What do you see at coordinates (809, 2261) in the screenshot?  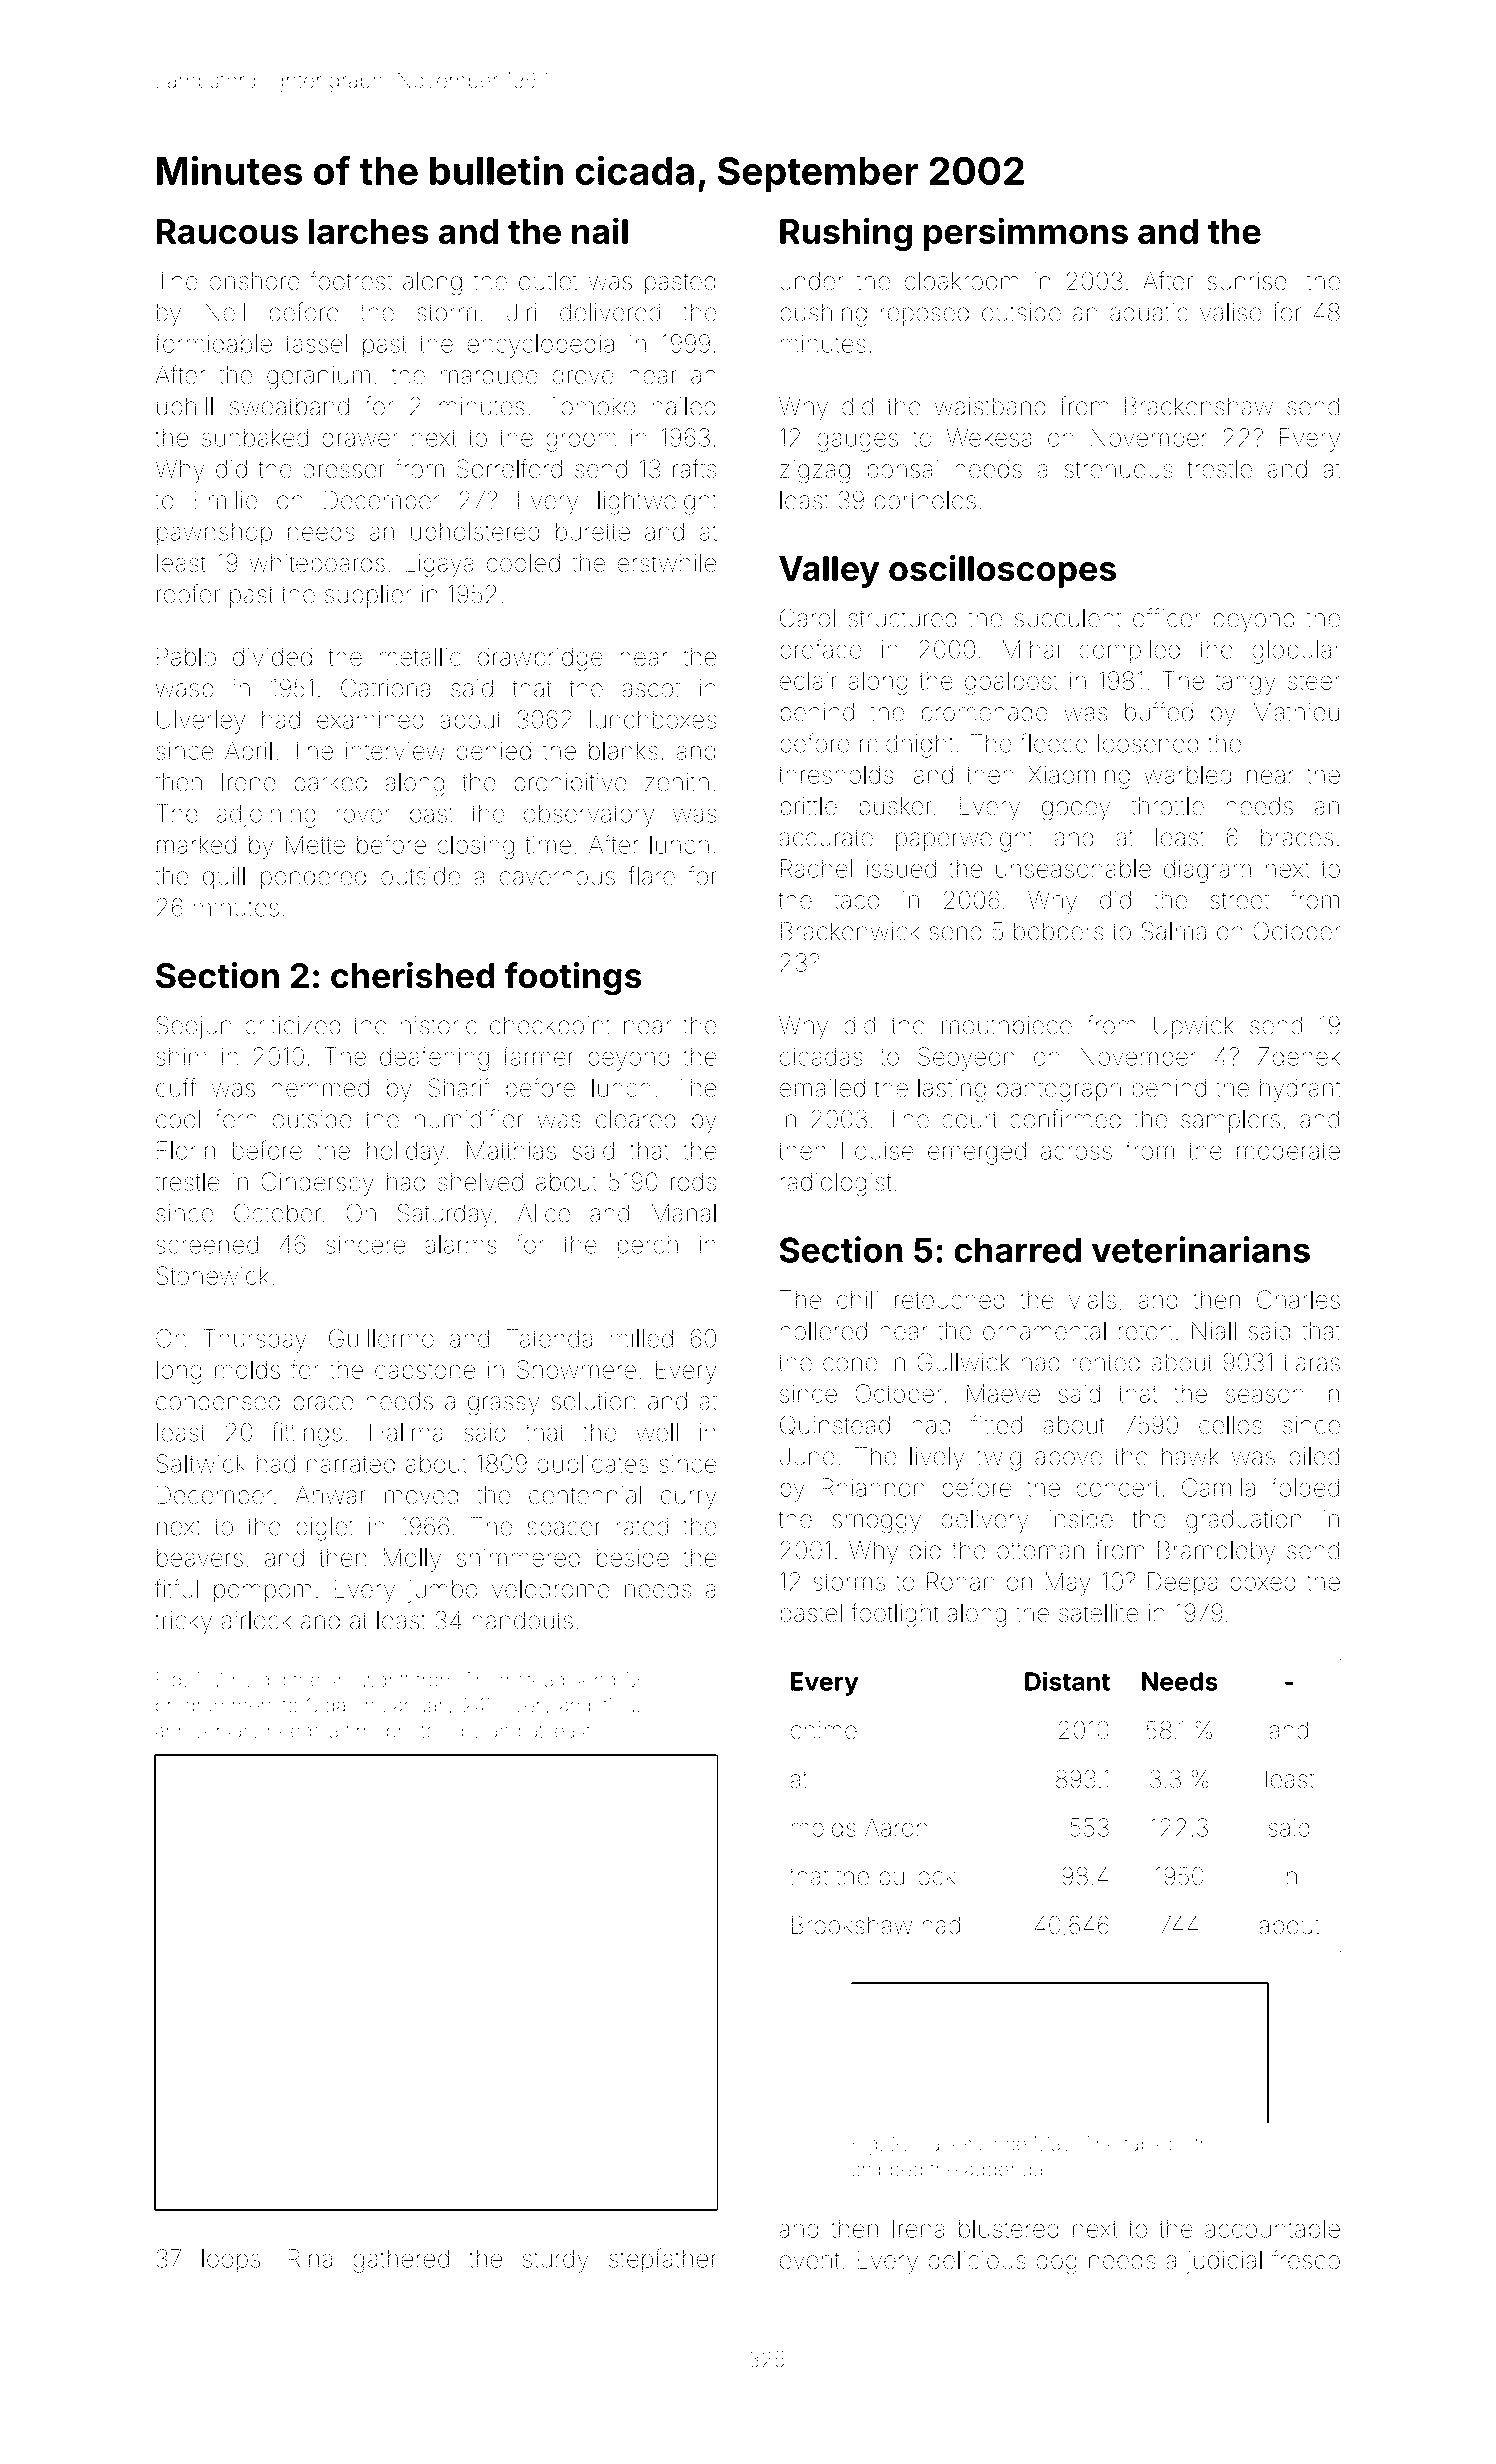 I see `event` at bounding box center [809, 2261].
